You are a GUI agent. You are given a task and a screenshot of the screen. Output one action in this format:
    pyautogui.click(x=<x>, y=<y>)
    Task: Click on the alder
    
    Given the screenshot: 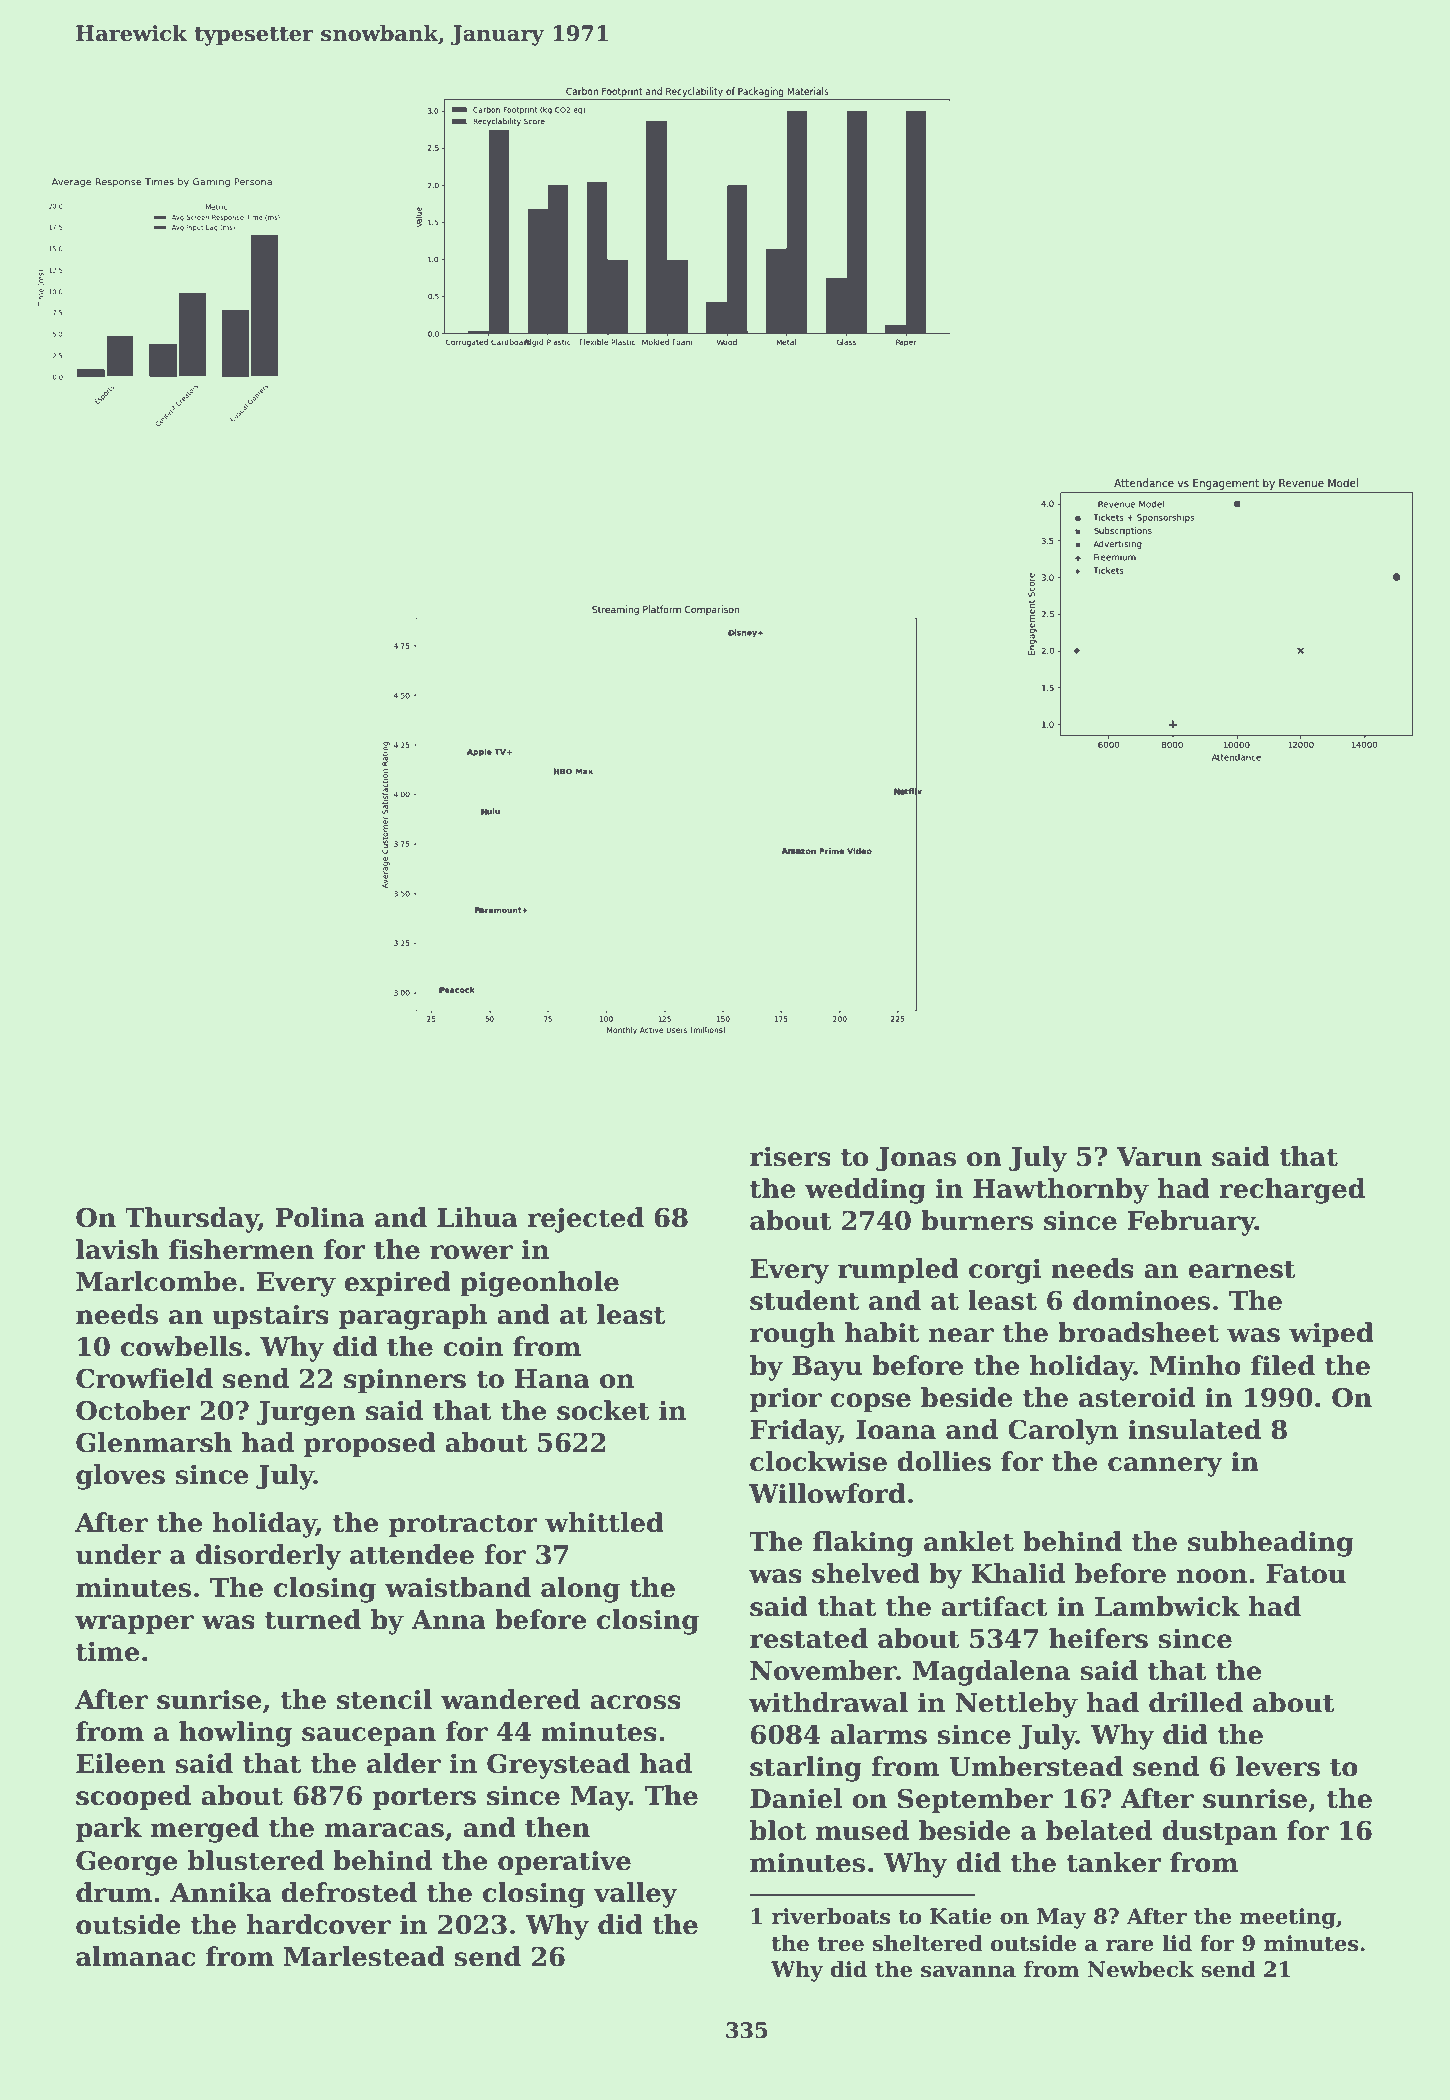 What is the action you would take?
    pyautogui.click(x=404, y=1763)
